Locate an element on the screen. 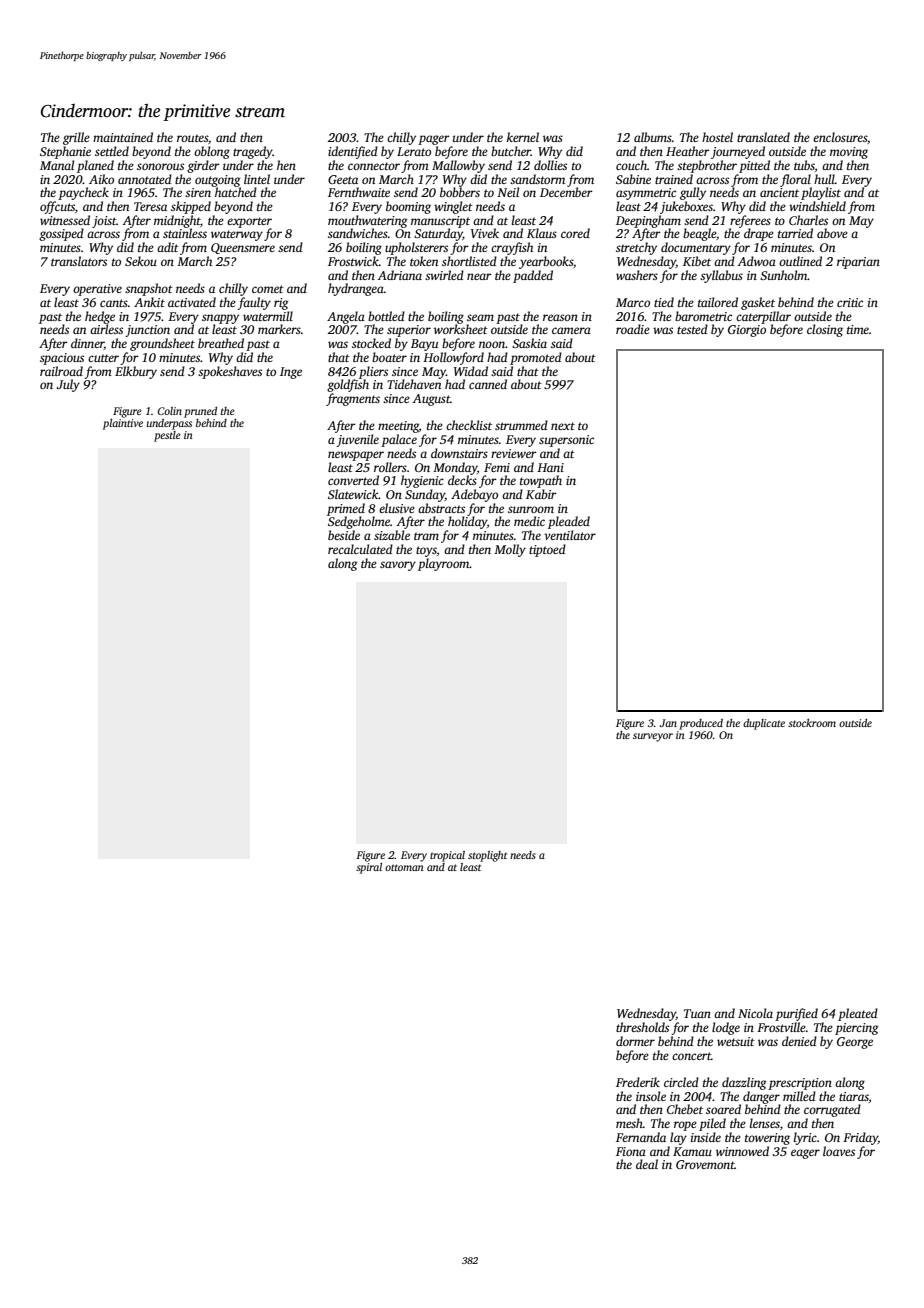 Image resolution: width=924 pixels, height=1308 pixels. tropical is located at coordinates (447, 856).
